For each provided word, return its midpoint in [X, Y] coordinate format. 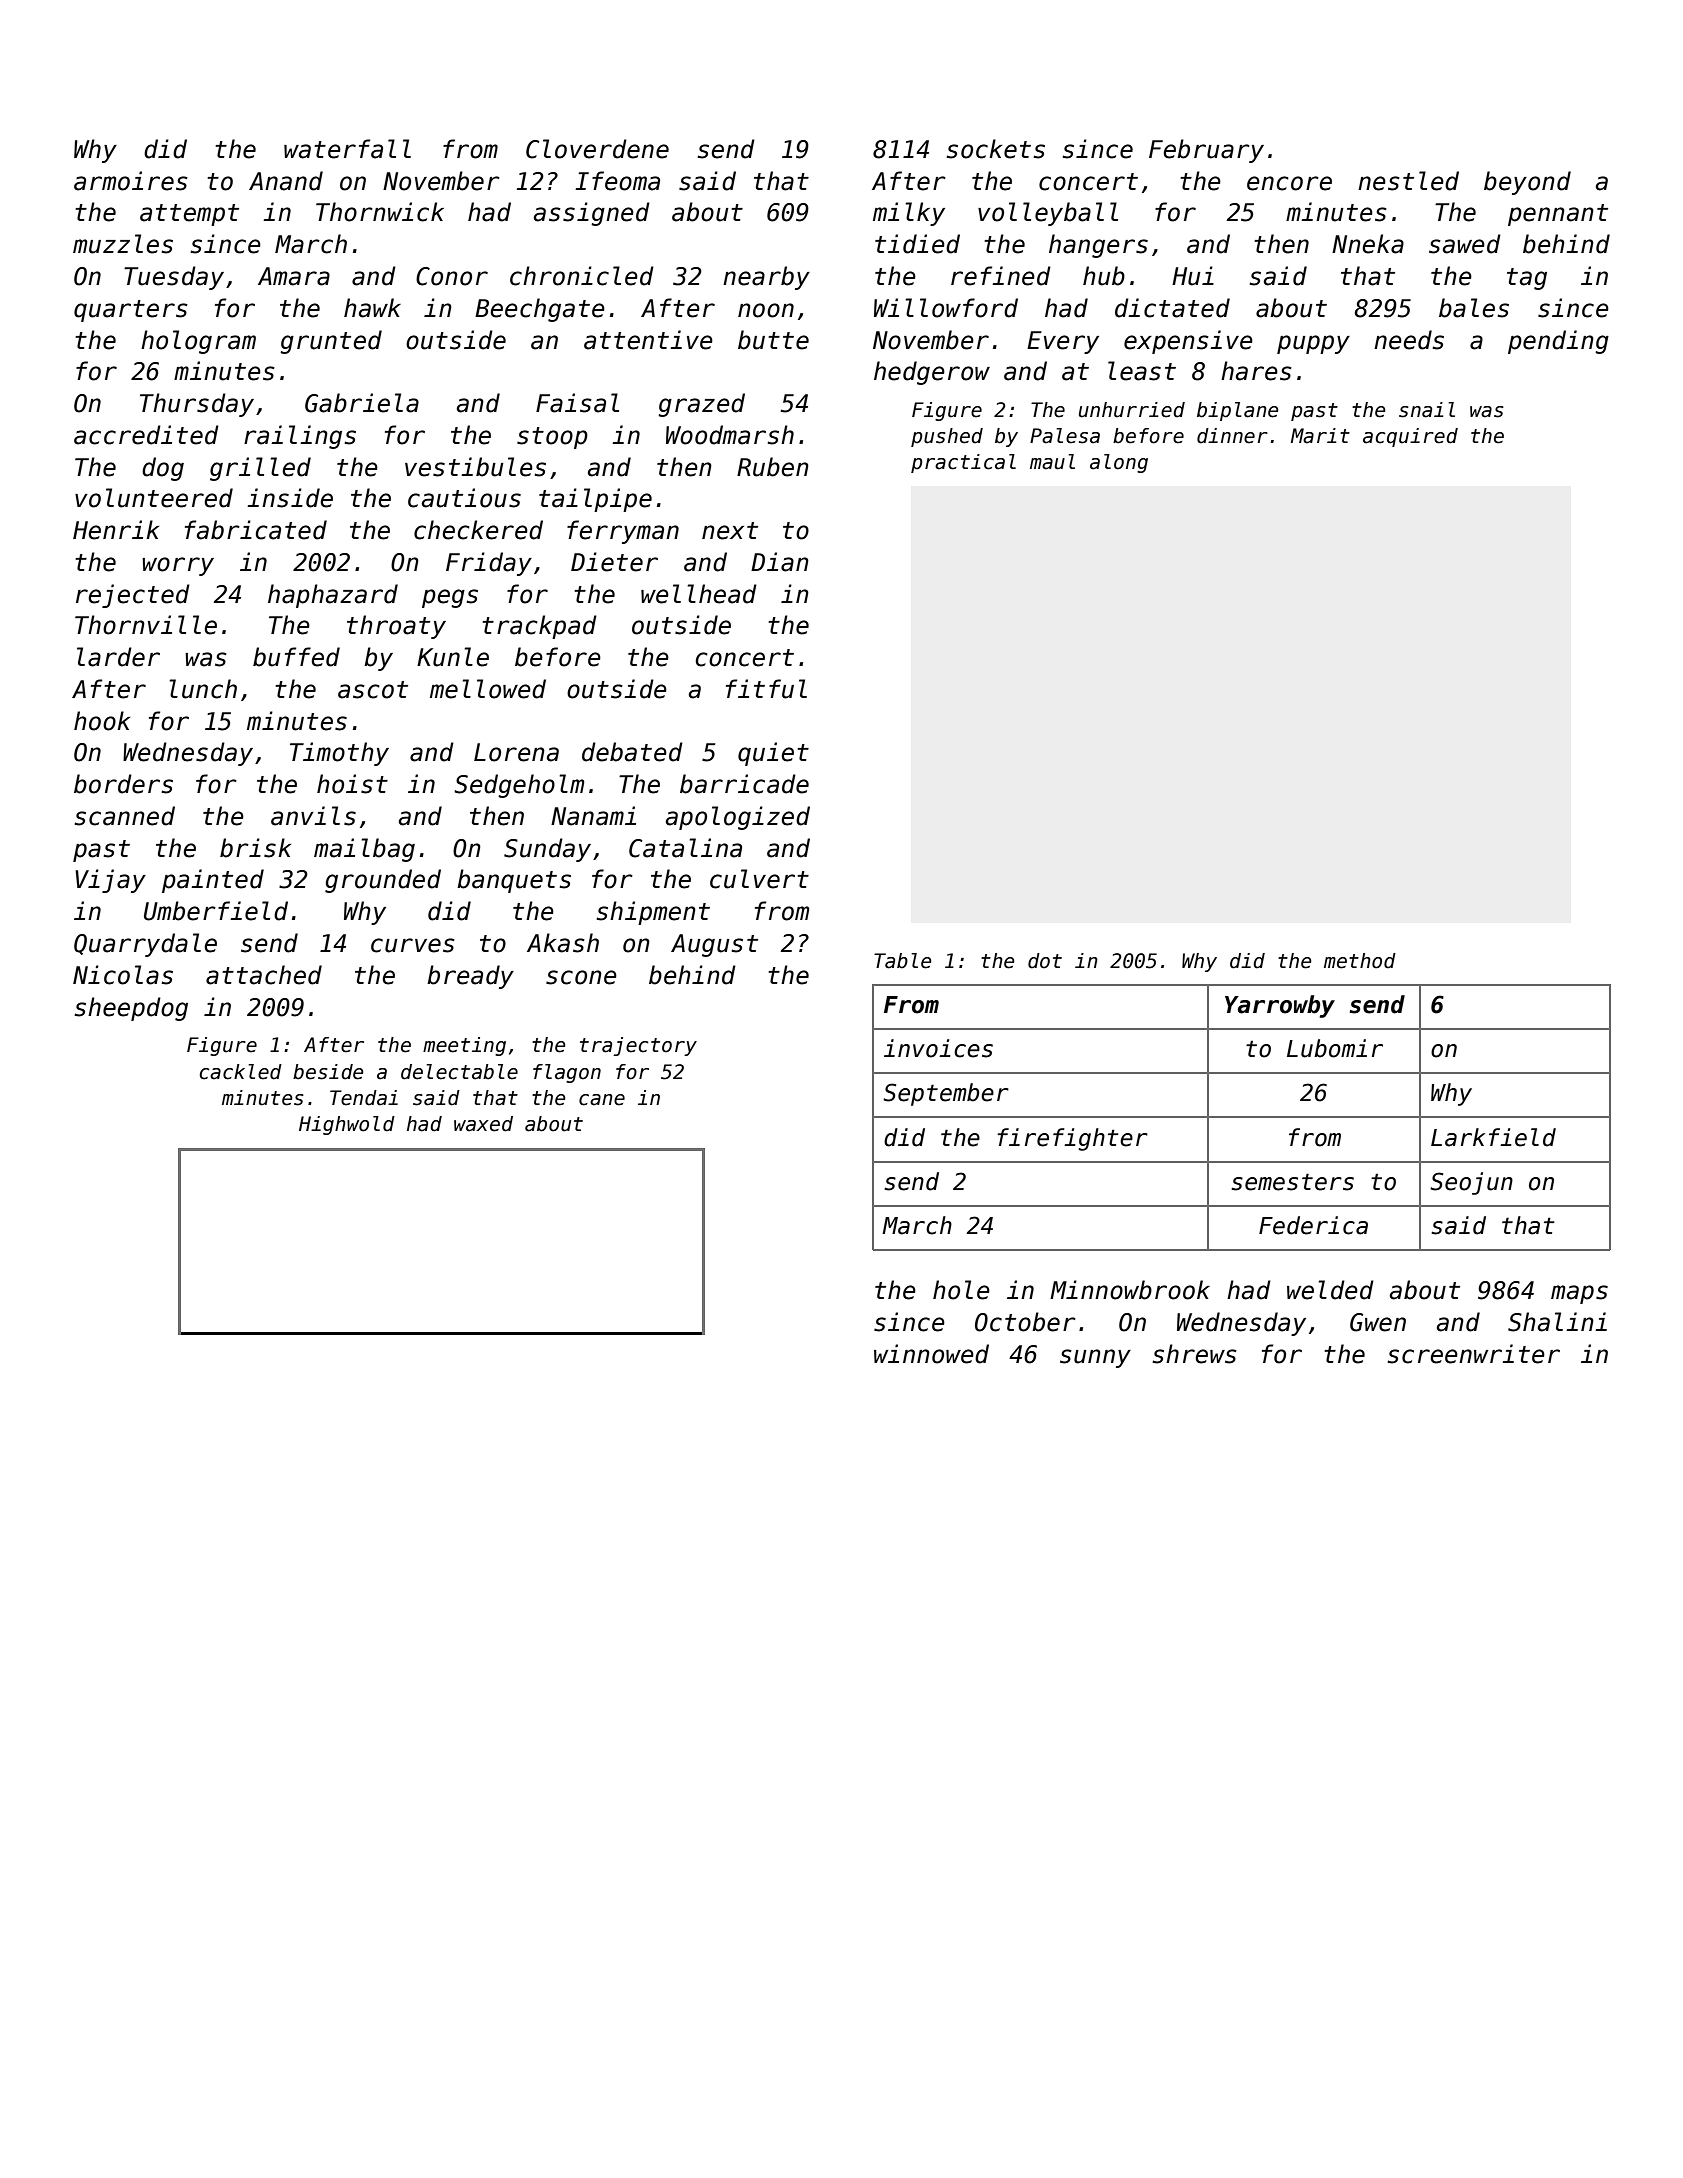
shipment [653, 913]
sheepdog [131, 1009]
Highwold [347, 1125]
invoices [938, 1048]
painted [213, 881]
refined [1001, 276]
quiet [773, 754]
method [1360, 961]
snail [1427, 410]
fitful [766, 689]
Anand [286, 181]
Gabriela [362, 403]
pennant [1558, 215]
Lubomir [1335, 1048]
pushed [947, 437]
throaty [396, 627]
